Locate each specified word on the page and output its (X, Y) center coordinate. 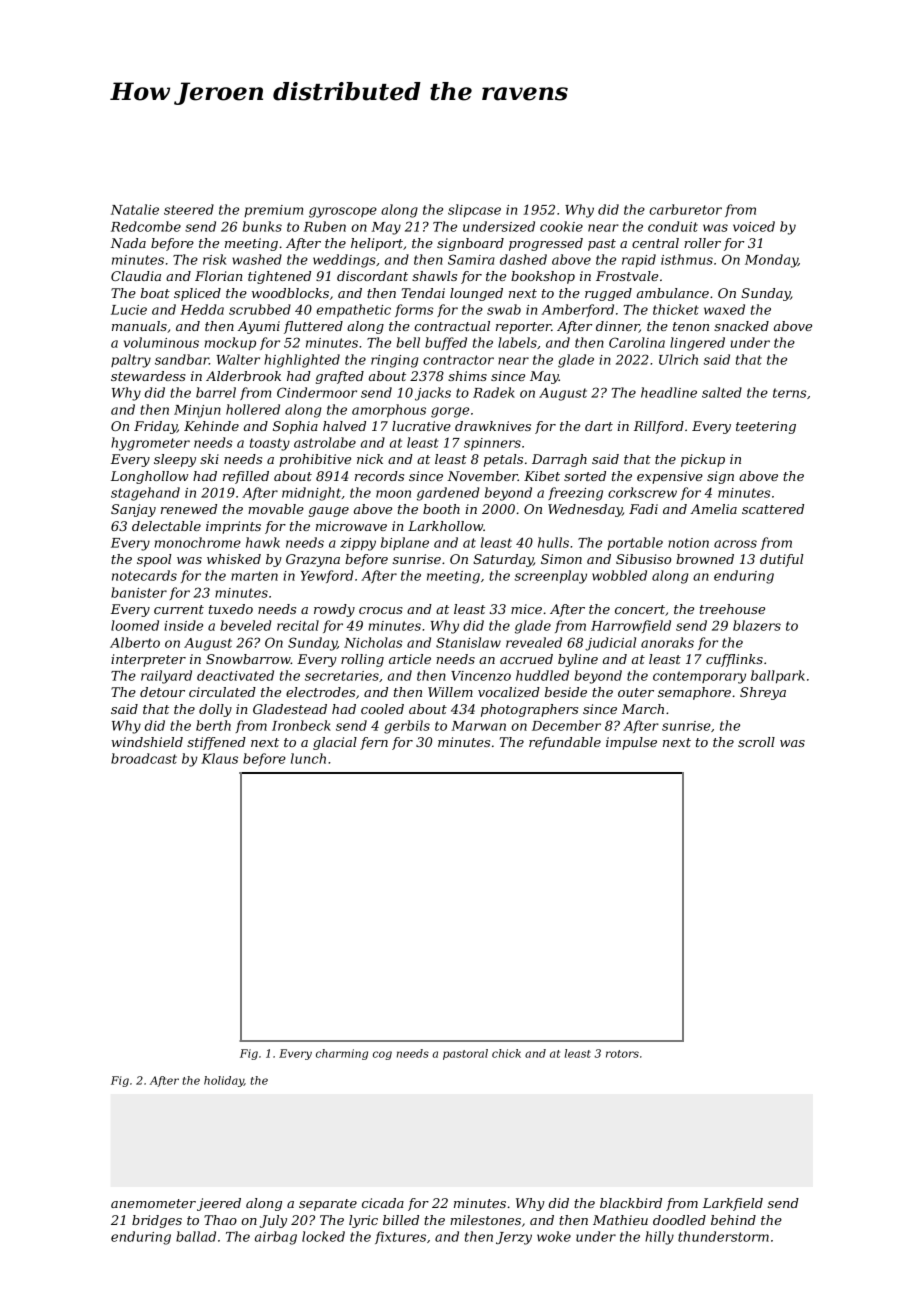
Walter (238, 359)
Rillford (659, 427)
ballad (196, 1236)
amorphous (389, 410)
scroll (756, 742)
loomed (135, 625)
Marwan (478, 726)
